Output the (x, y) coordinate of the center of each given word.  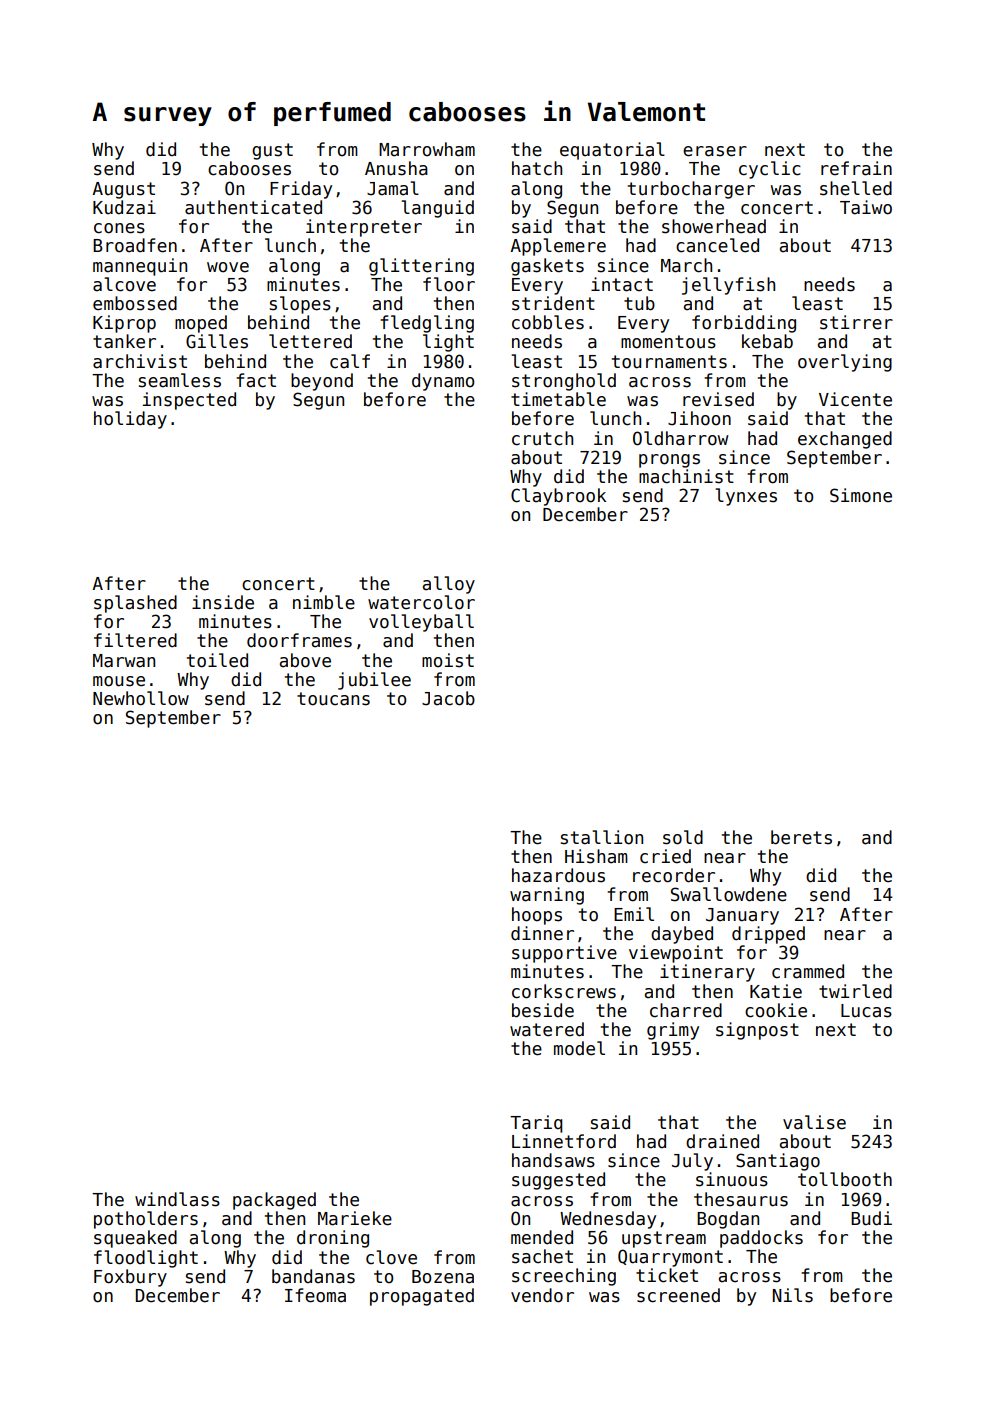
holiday (130, 420)
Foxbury (130, 1278)
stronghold (564, 382)
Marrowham (427, 149)
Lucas (866, 1011)
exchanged (845, 440)
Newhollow (141, 698)
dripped (768, 935)
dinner (542, 933)
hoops (537, 916)
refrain (856, 168)
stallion (602, 837)
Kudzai (124, 207)
